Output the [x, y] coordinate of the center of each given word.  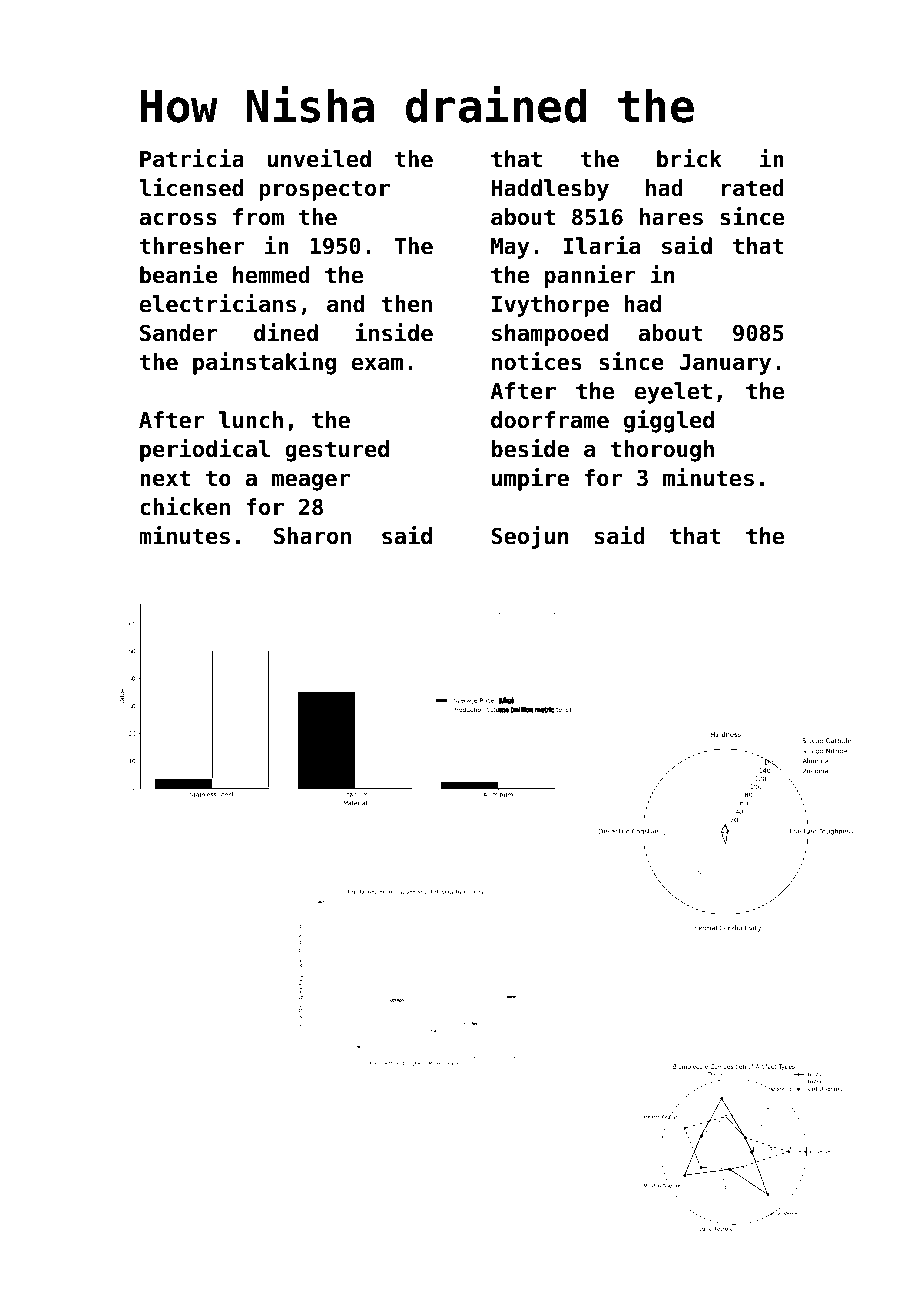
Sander [179, 333]
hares [671, 217]
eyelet [673, 393]
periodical [205, 450]
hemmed [271, 275]
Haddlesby [550, 190]
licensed [191, 187]
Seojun [529, 537]
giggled [669, 421]
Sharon [312, 536]
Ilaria [602, 245]
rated [753, 188]
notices [536, 361]
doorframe [550, 420]
